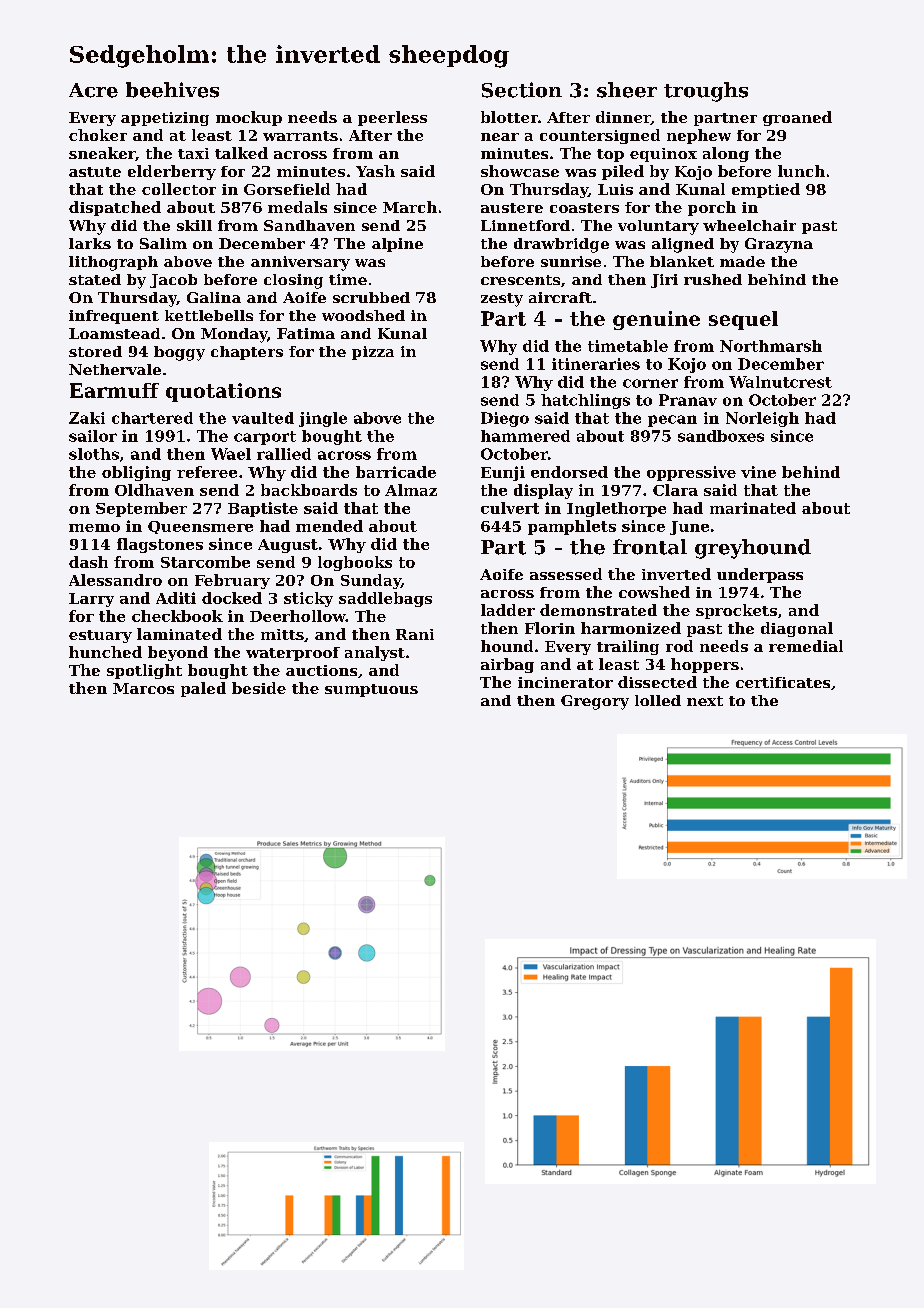 The height and width of the screenshot is (1308, 924). I want to click on paled, so click(203, 689).
